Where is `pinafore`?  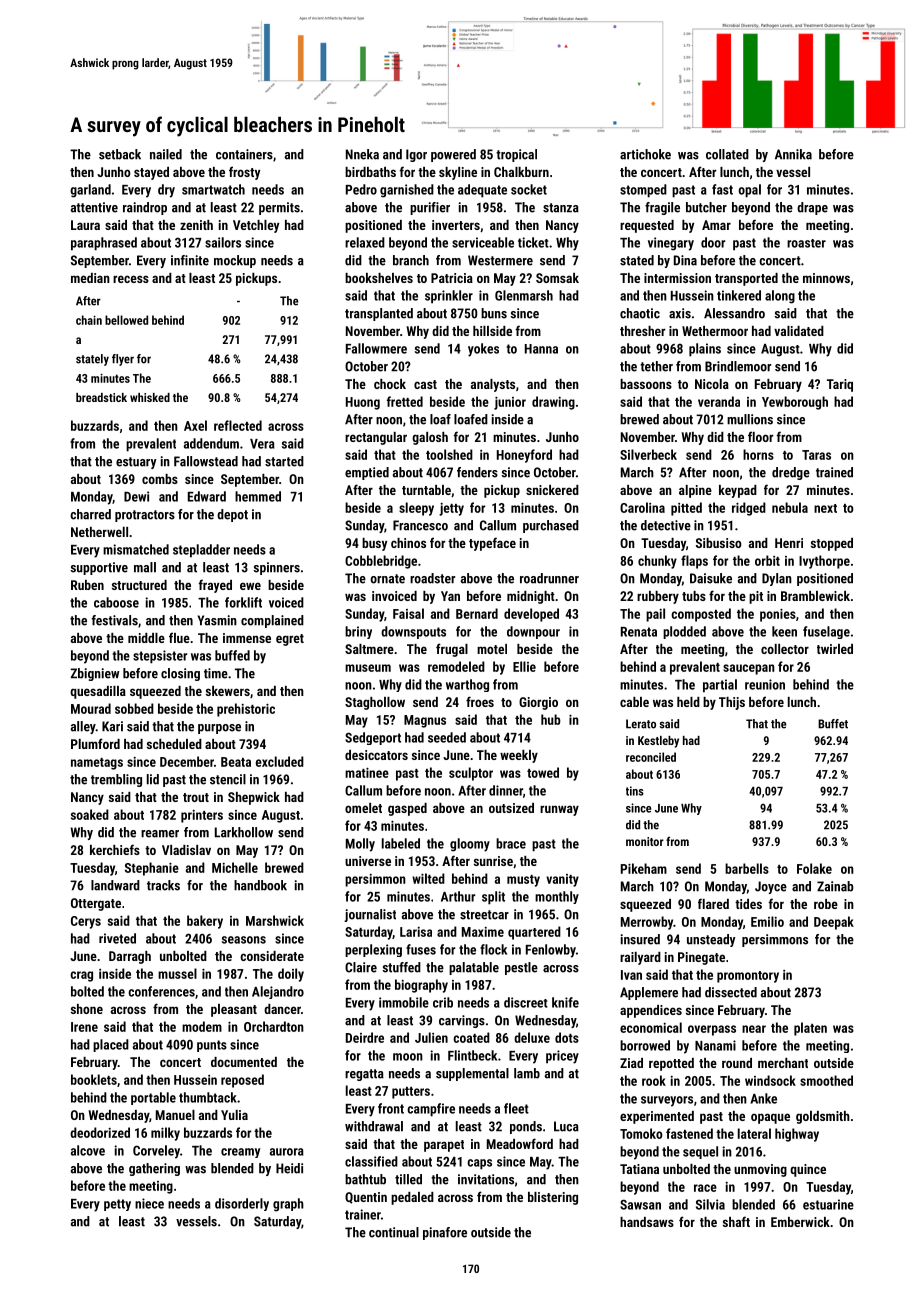
pinafore is located at coordinates (445, 1233).
